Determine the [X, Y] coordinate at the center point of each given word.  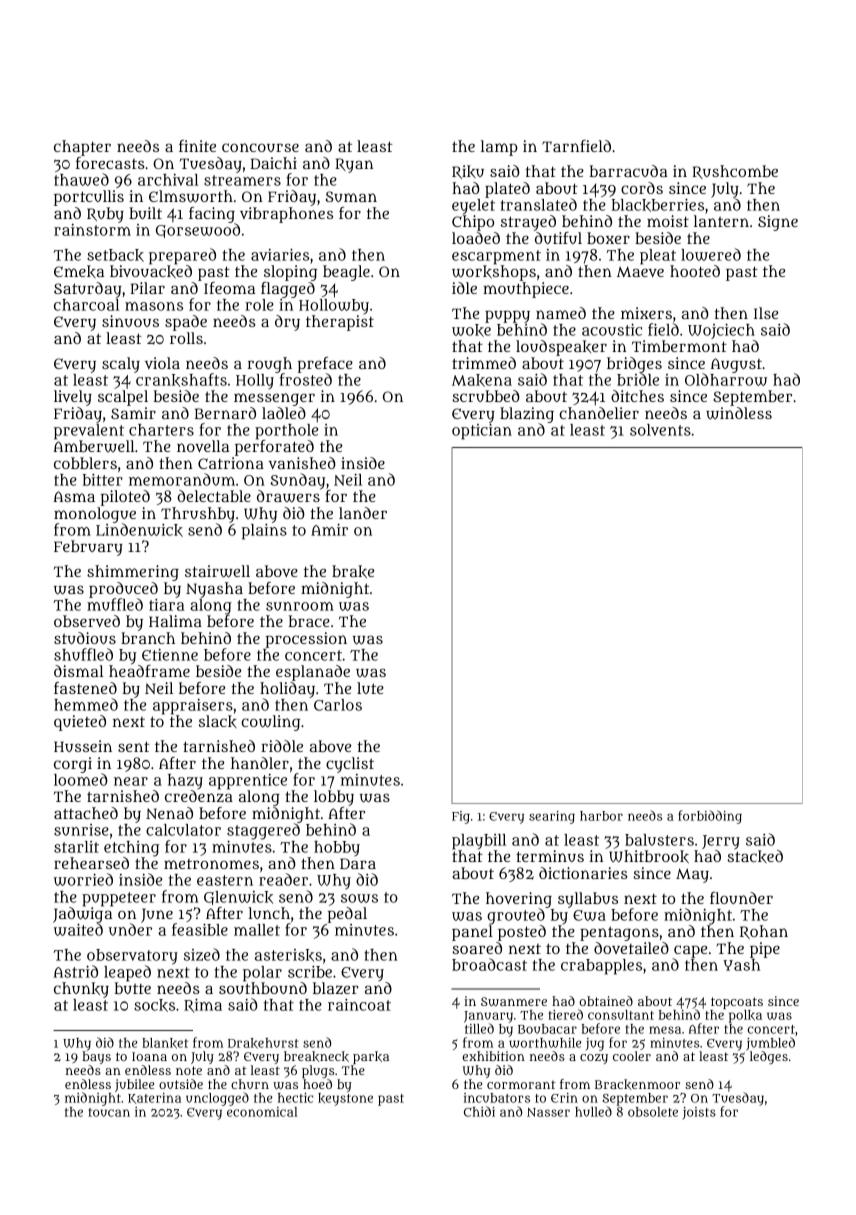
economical [262, 1112]
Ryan [354, 165]
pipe [765, 950]
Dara [358, 863]
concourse [260, 147]
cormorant [521, 1084]
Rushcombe [735, 172]
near [131, 781]
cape [690, 951]
